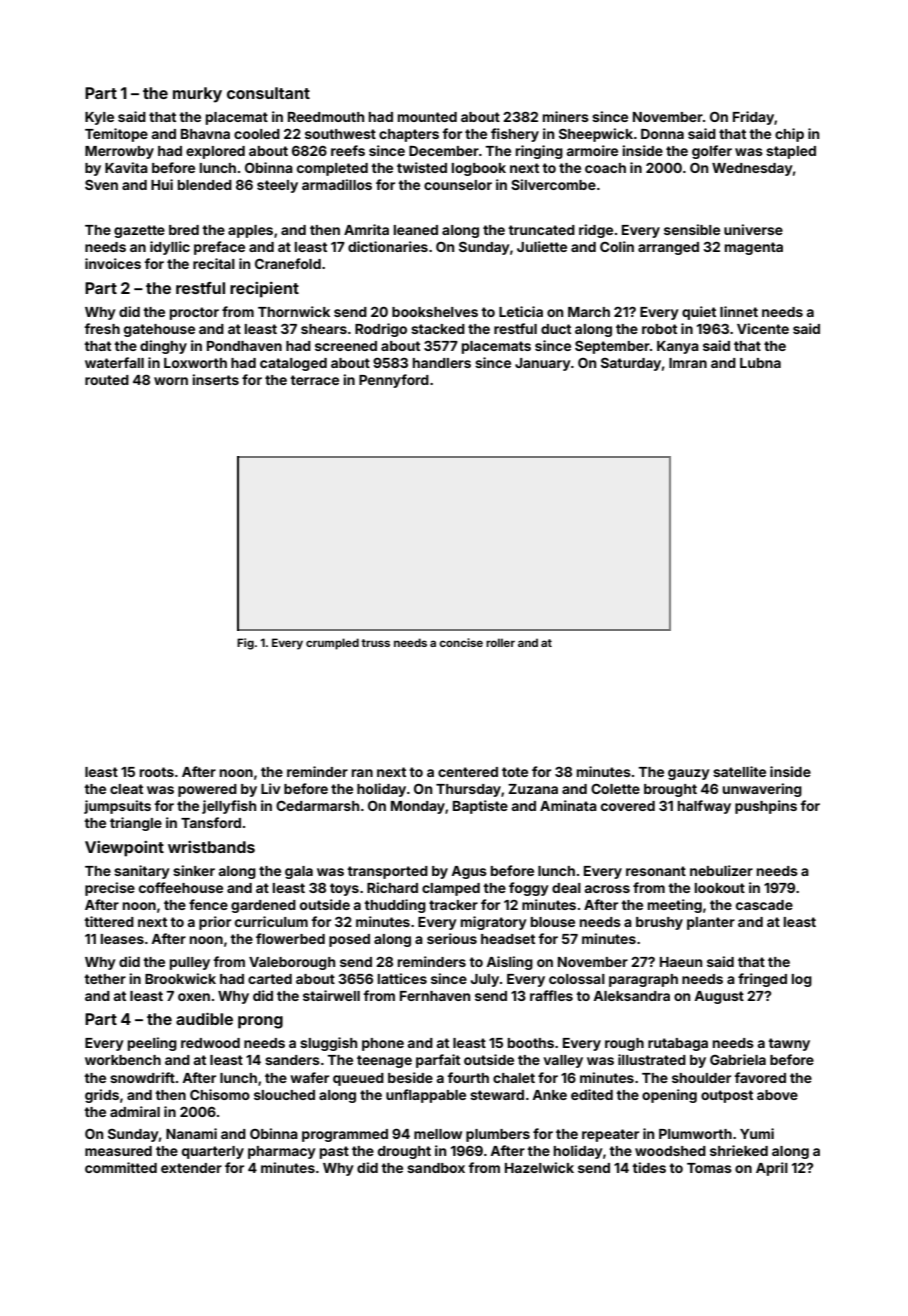 The image size is (908, 1316). Describe the element at coordinates (566, 116) in the screenshot. I see `miners` at that location.
